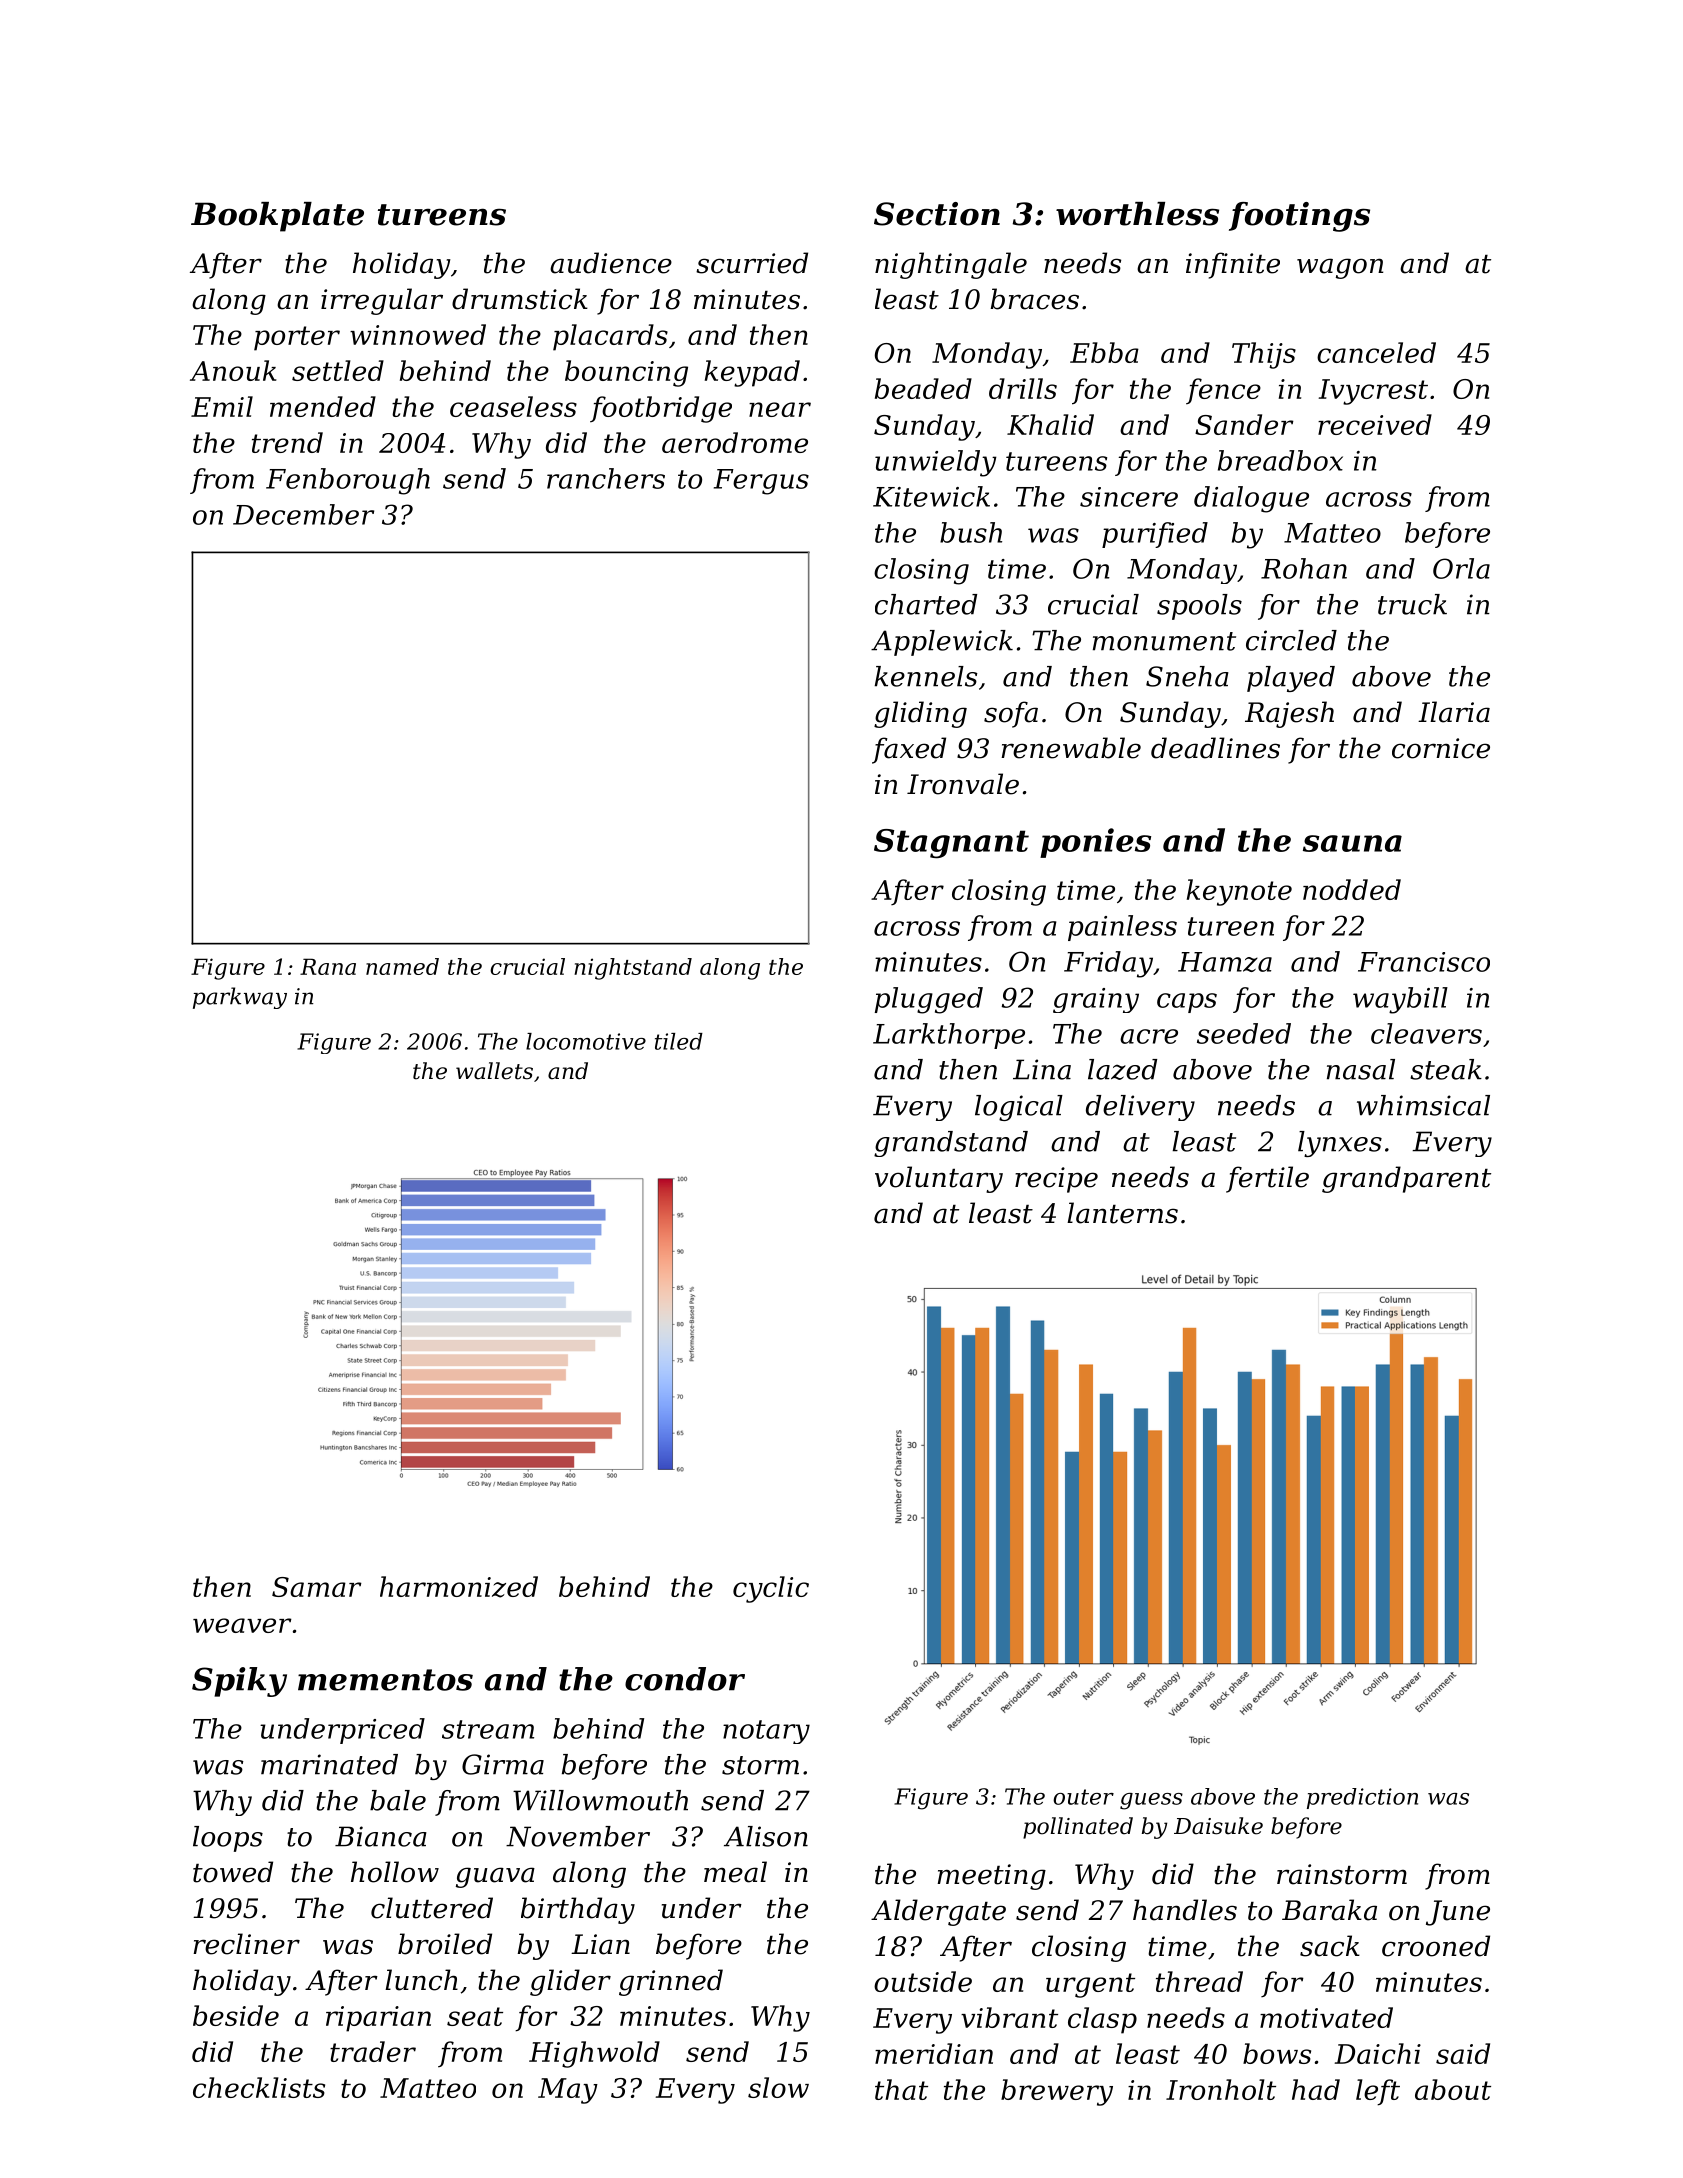  I want to click on Anouk, so click(233, 370).
